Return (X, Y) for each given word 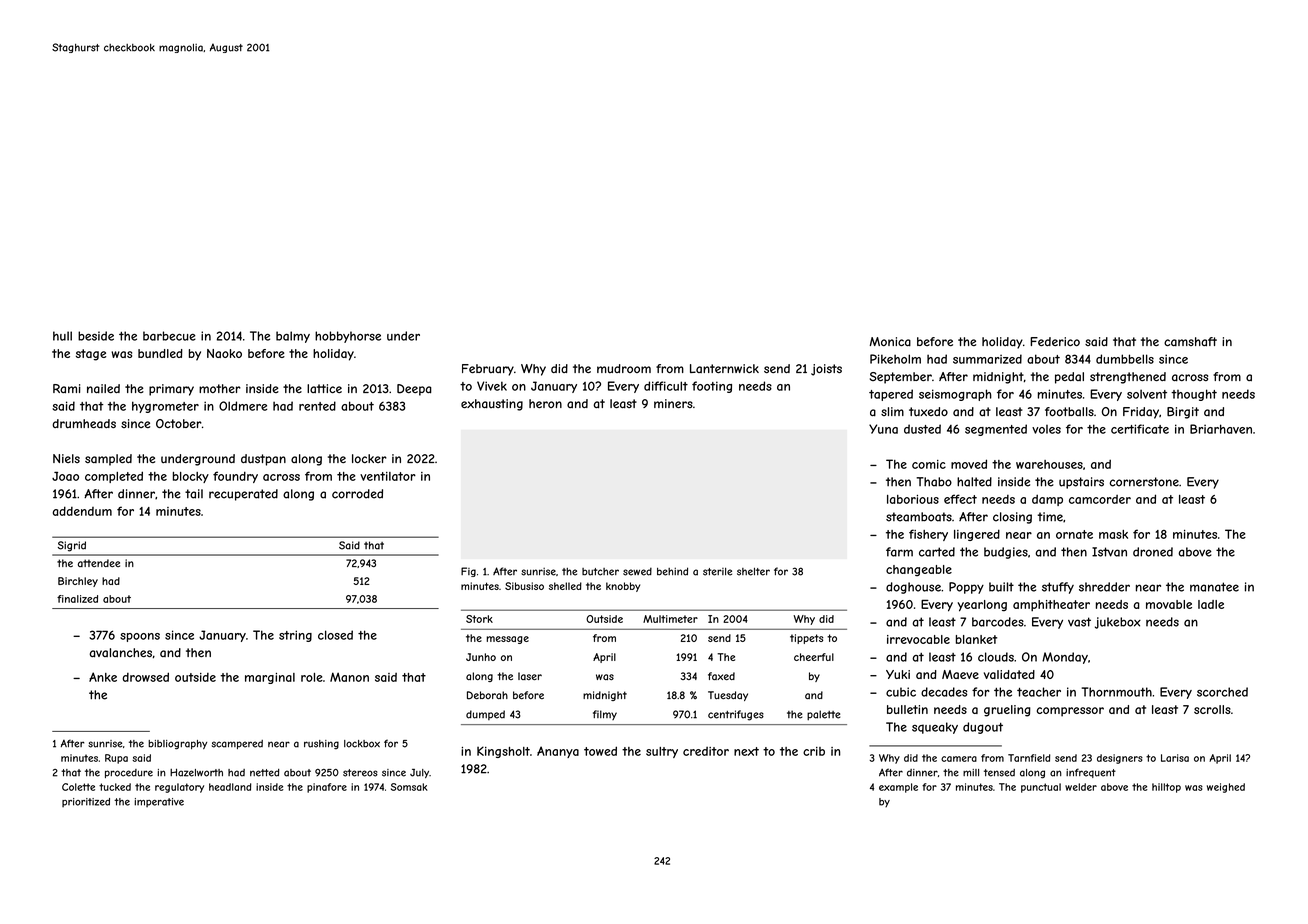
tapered (891, 395)
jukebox (1118, 623)
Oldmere (243, 406)
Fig (468, 572)
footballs (1069, 411)
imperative (159, 802)
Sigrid (72, 546)
